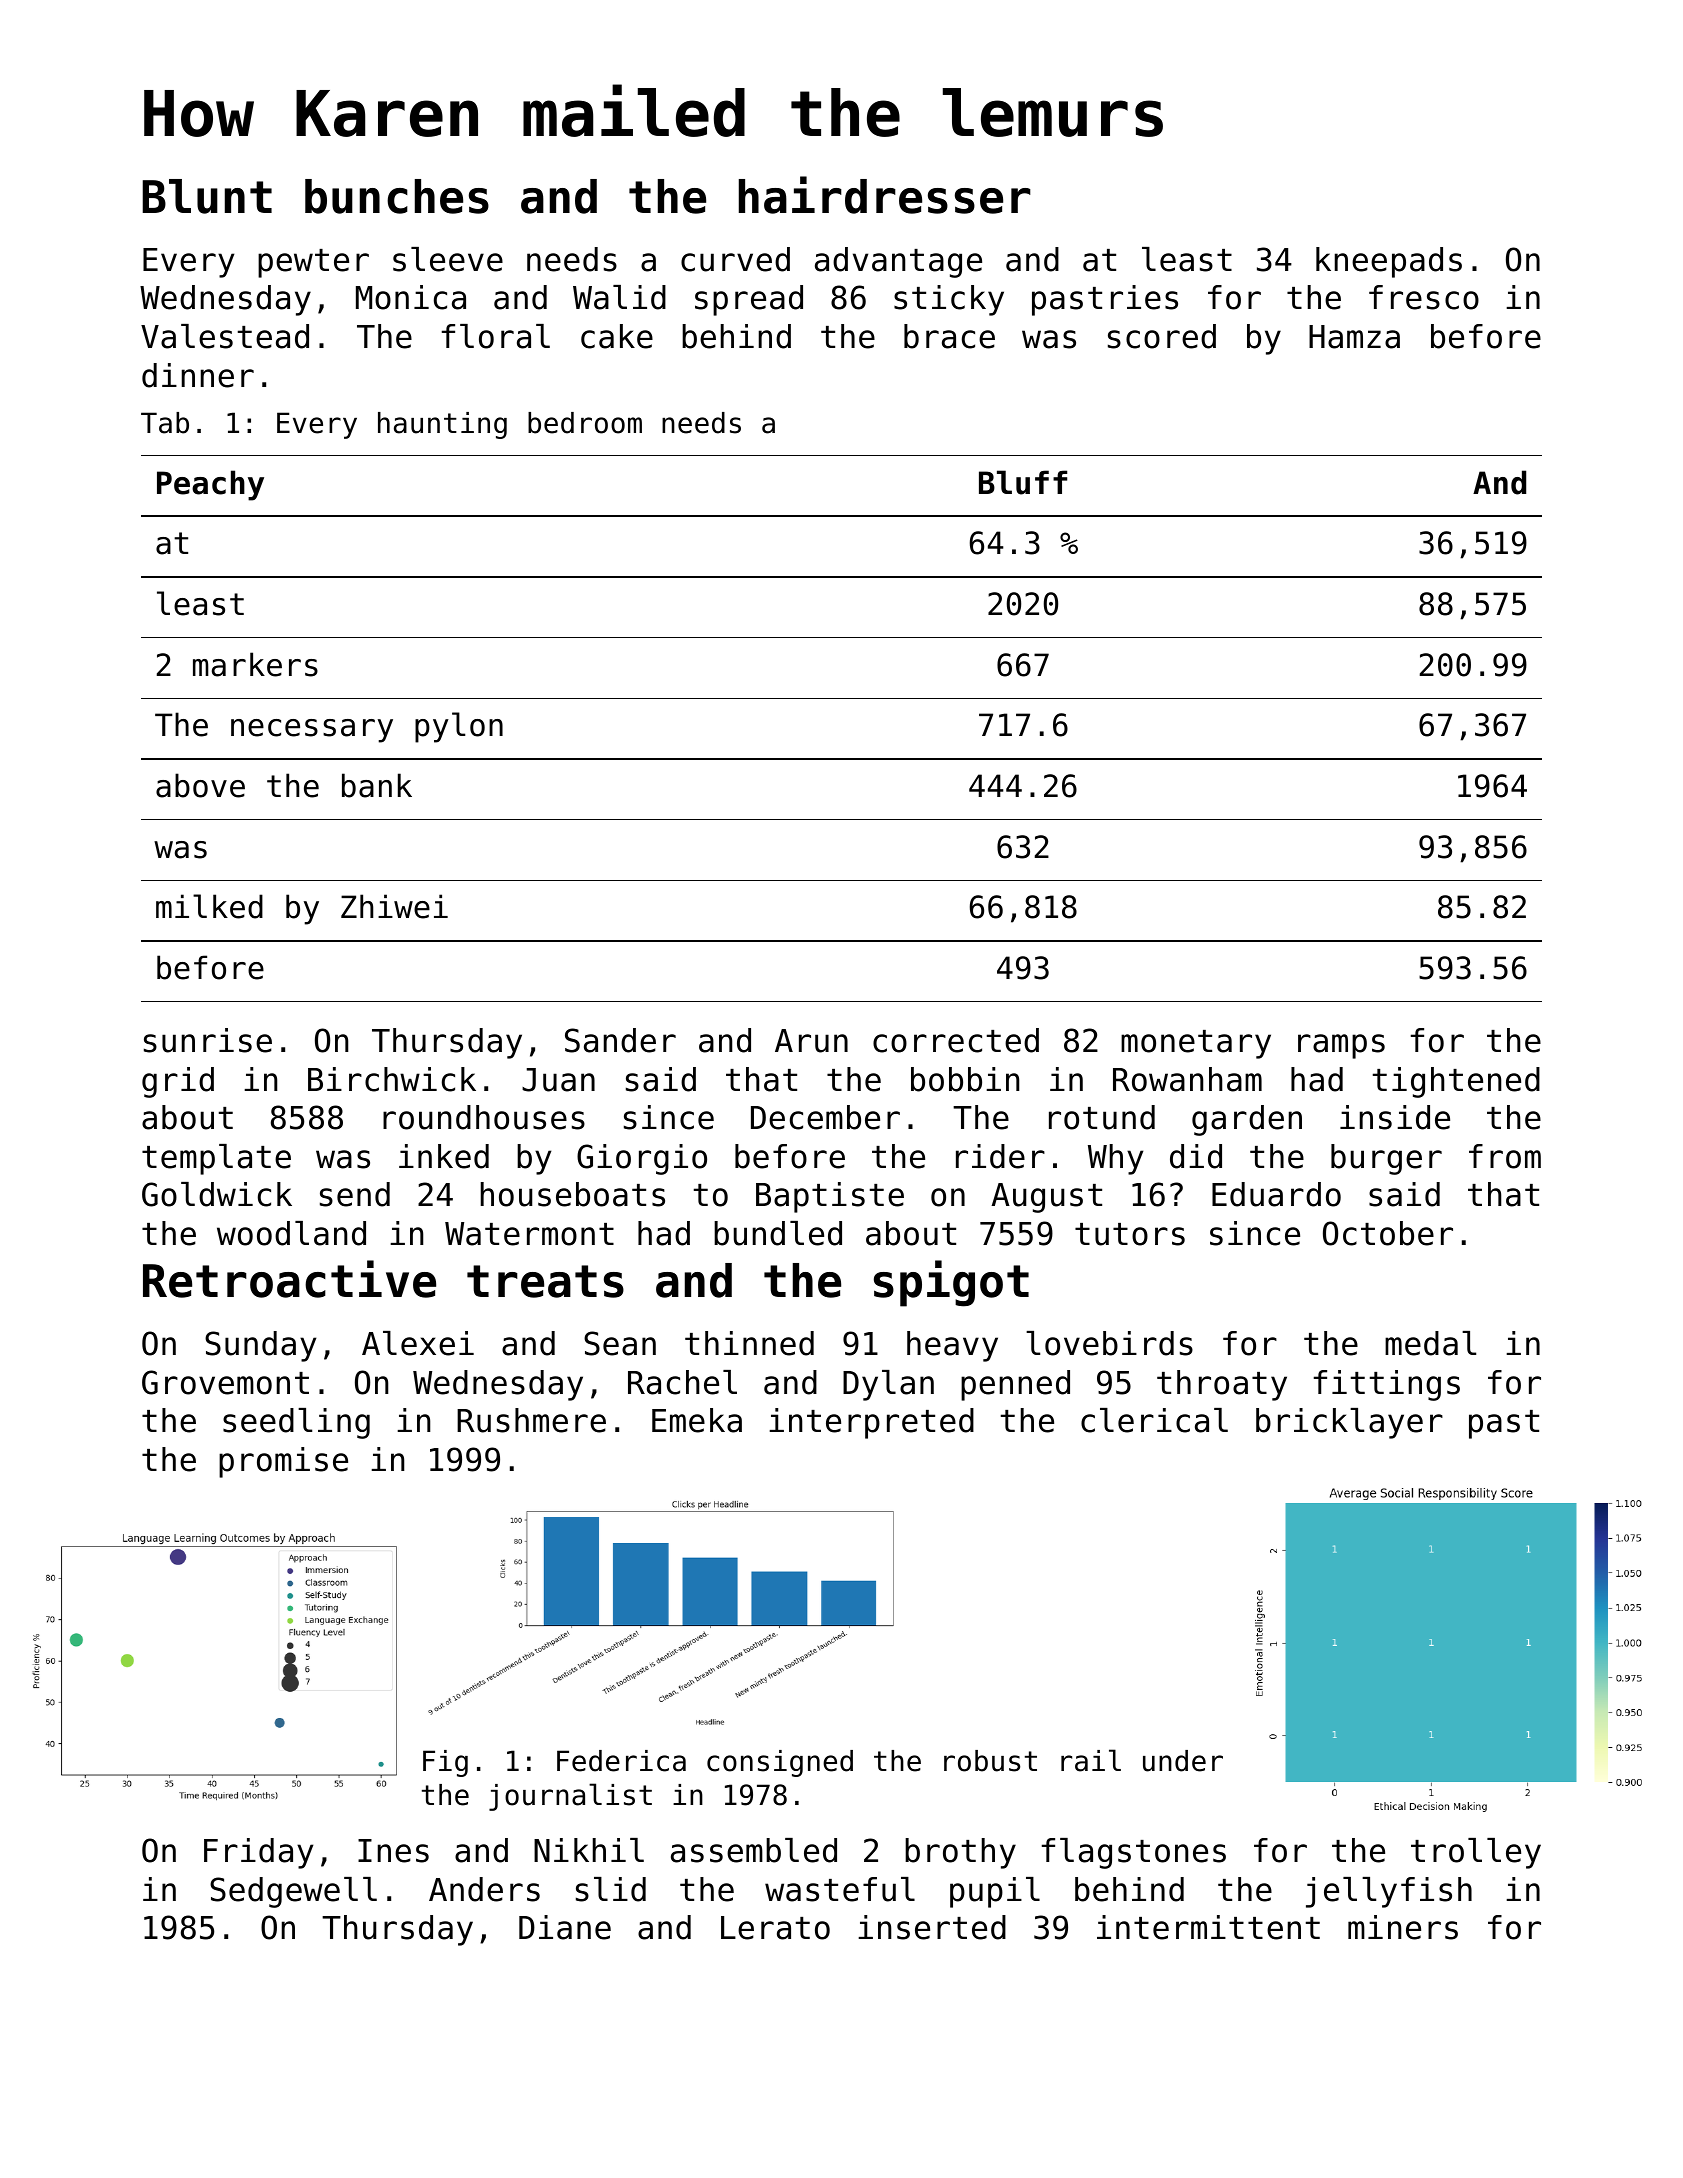 This image has height=2178, width=1683. Describe the element at coordinates (531, 1420) in the image. I see `Rushmere` at that location.
